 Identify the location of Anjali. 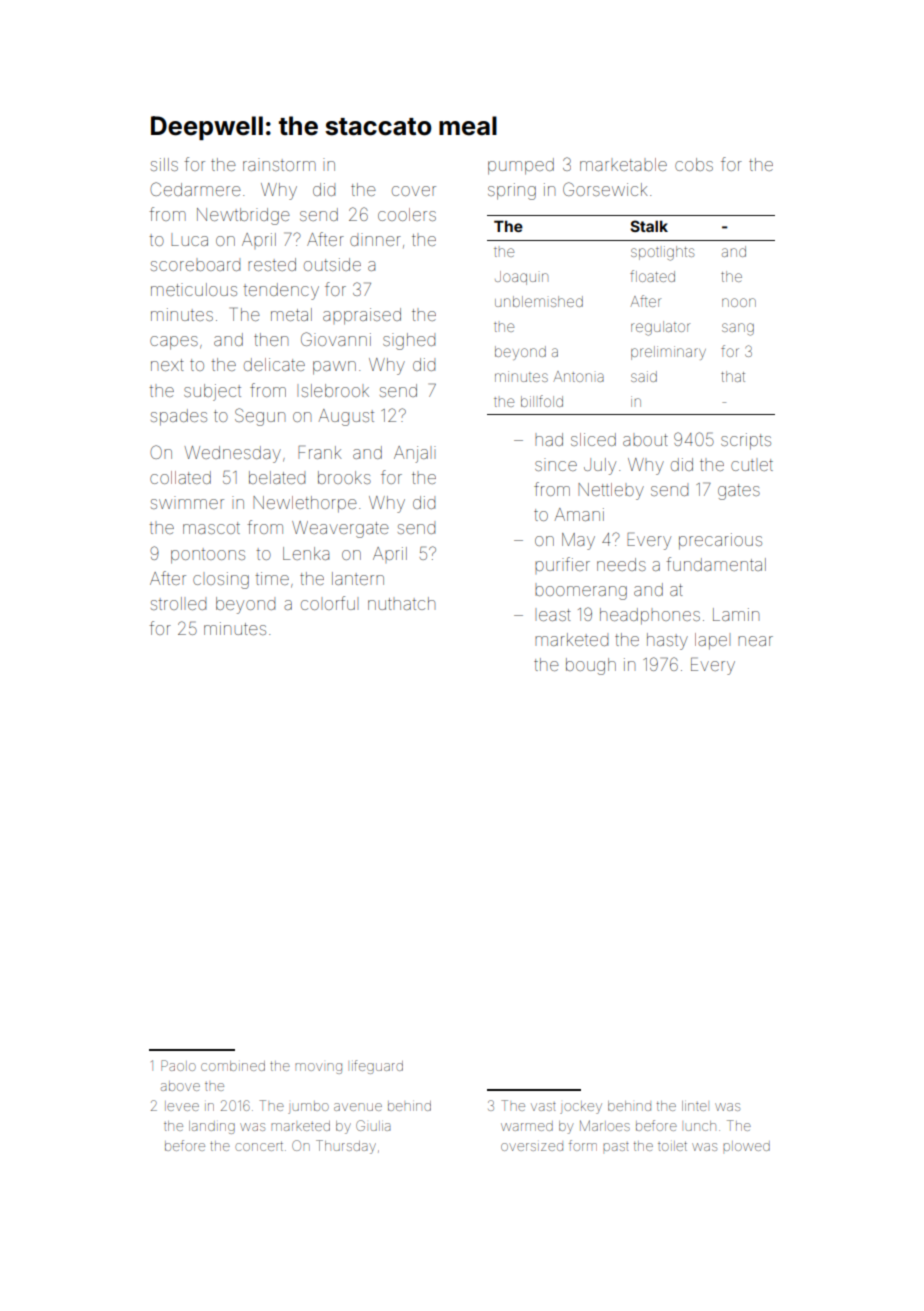
(415, 454).
